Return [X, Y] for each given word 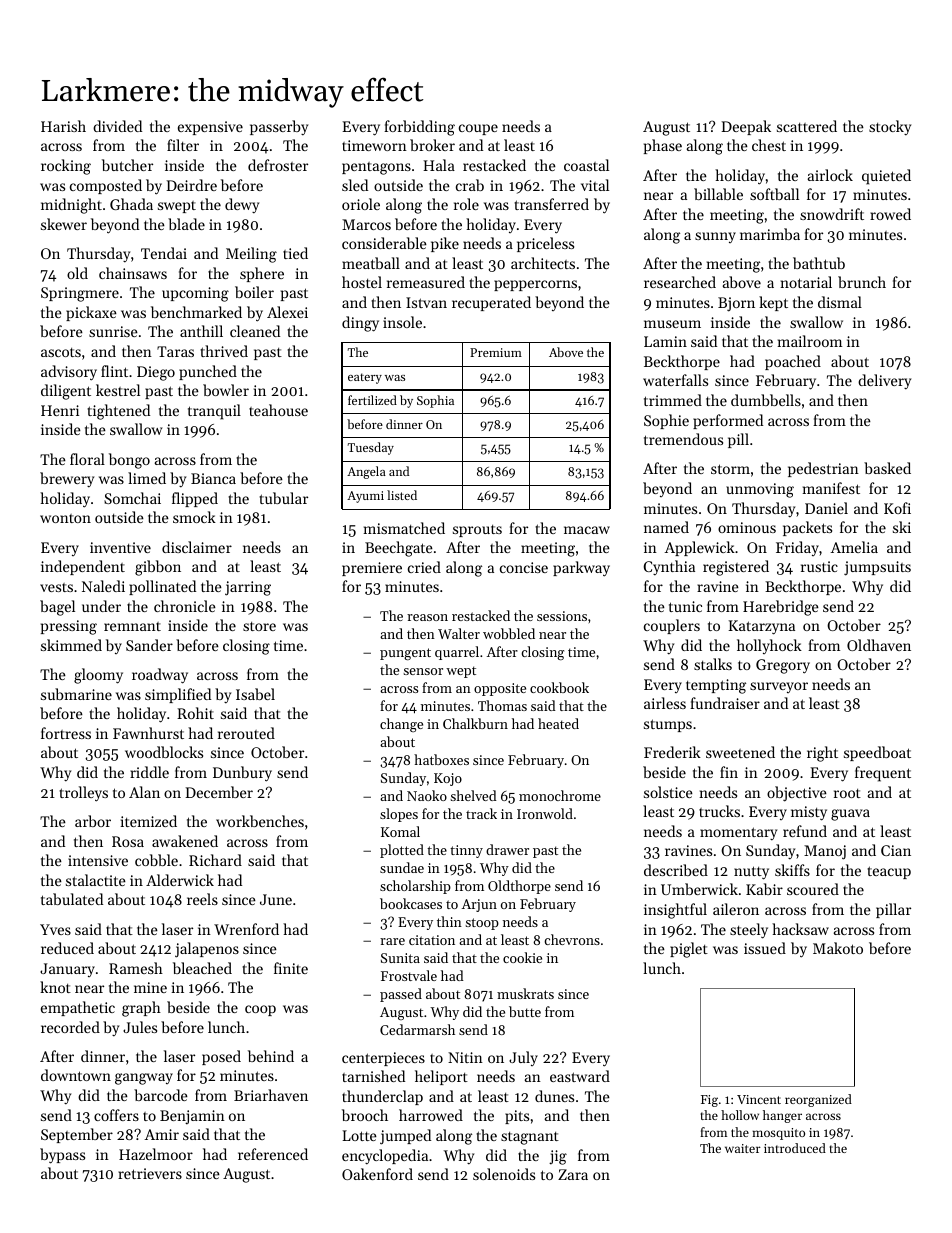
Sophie [666, 421]
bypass [62, 1156]
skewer [64, 224]
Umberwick [699, 889]
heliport [441, 1077]
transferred [551, 204]
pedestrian [823, 469]
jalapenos [207, 950]
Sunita [400, 958]
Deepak [746, 127]
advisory [69, 373]
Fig [709, 1101]
